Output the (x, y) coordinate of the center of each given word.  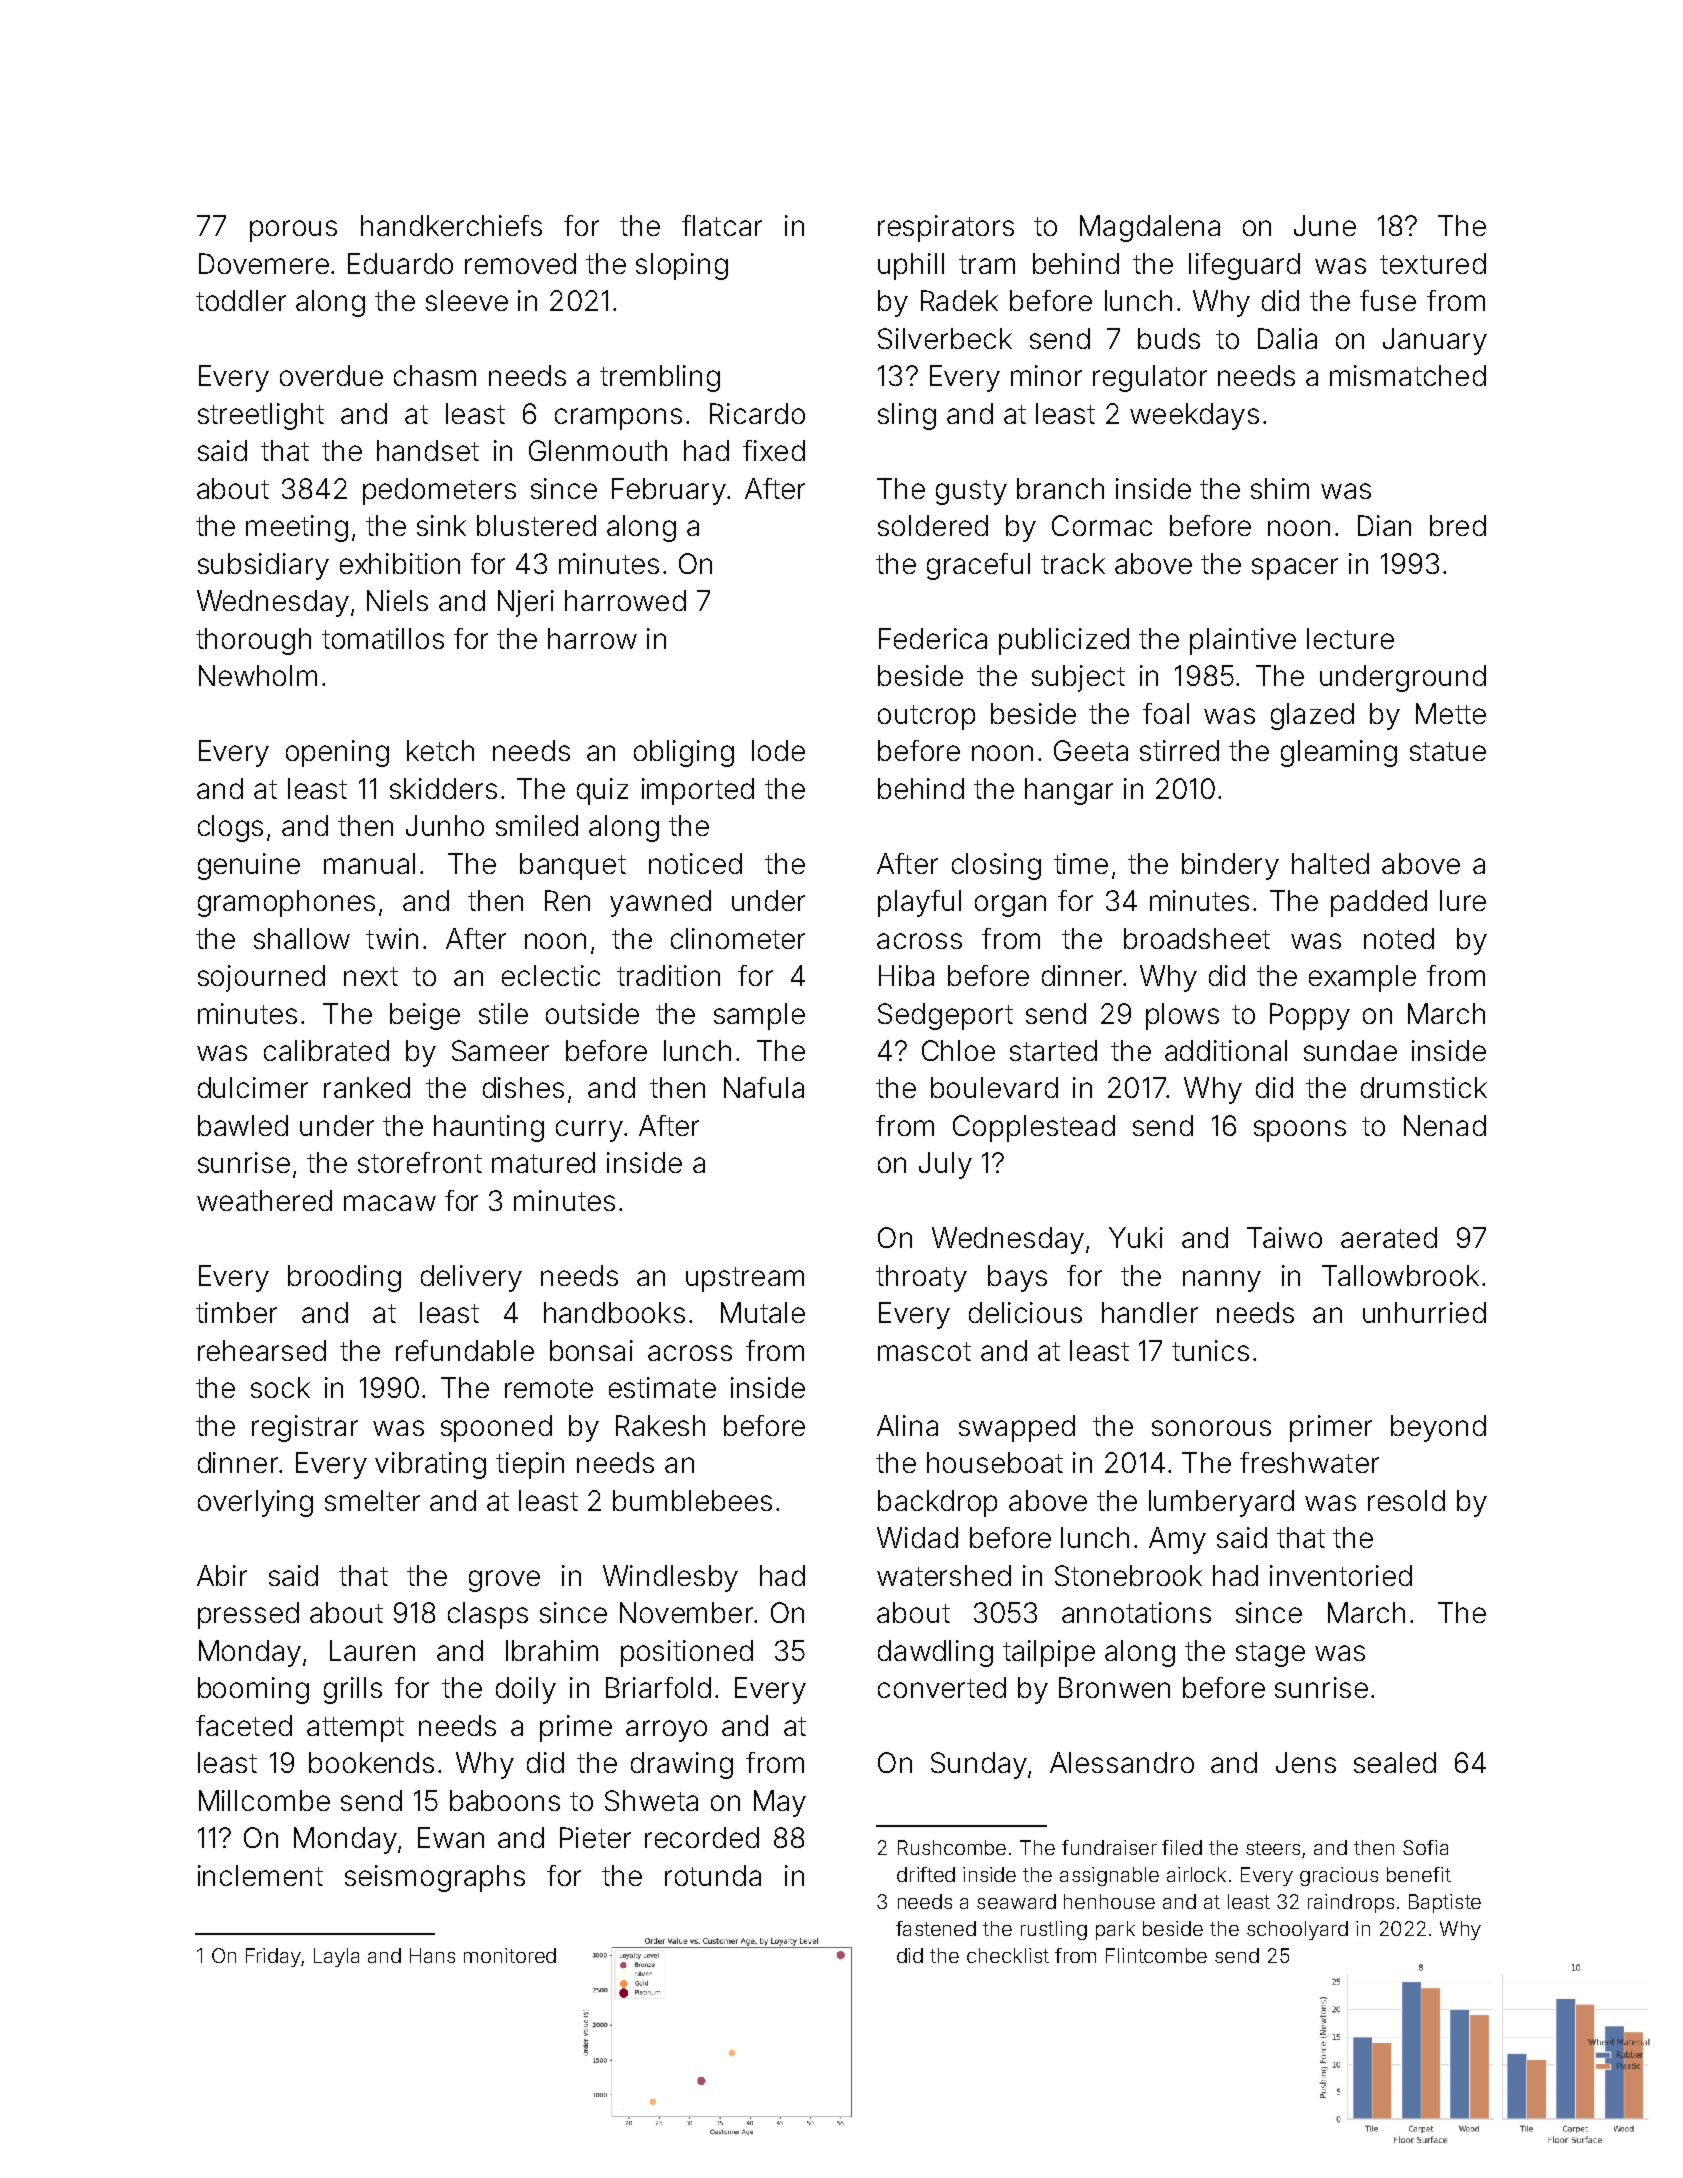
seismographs (435, 1878)
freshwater (1309, 1462)
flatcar (722, 225)
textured (1433, 263)
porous (293, 231)
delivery (471, 1278)
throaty (921, 1278)
